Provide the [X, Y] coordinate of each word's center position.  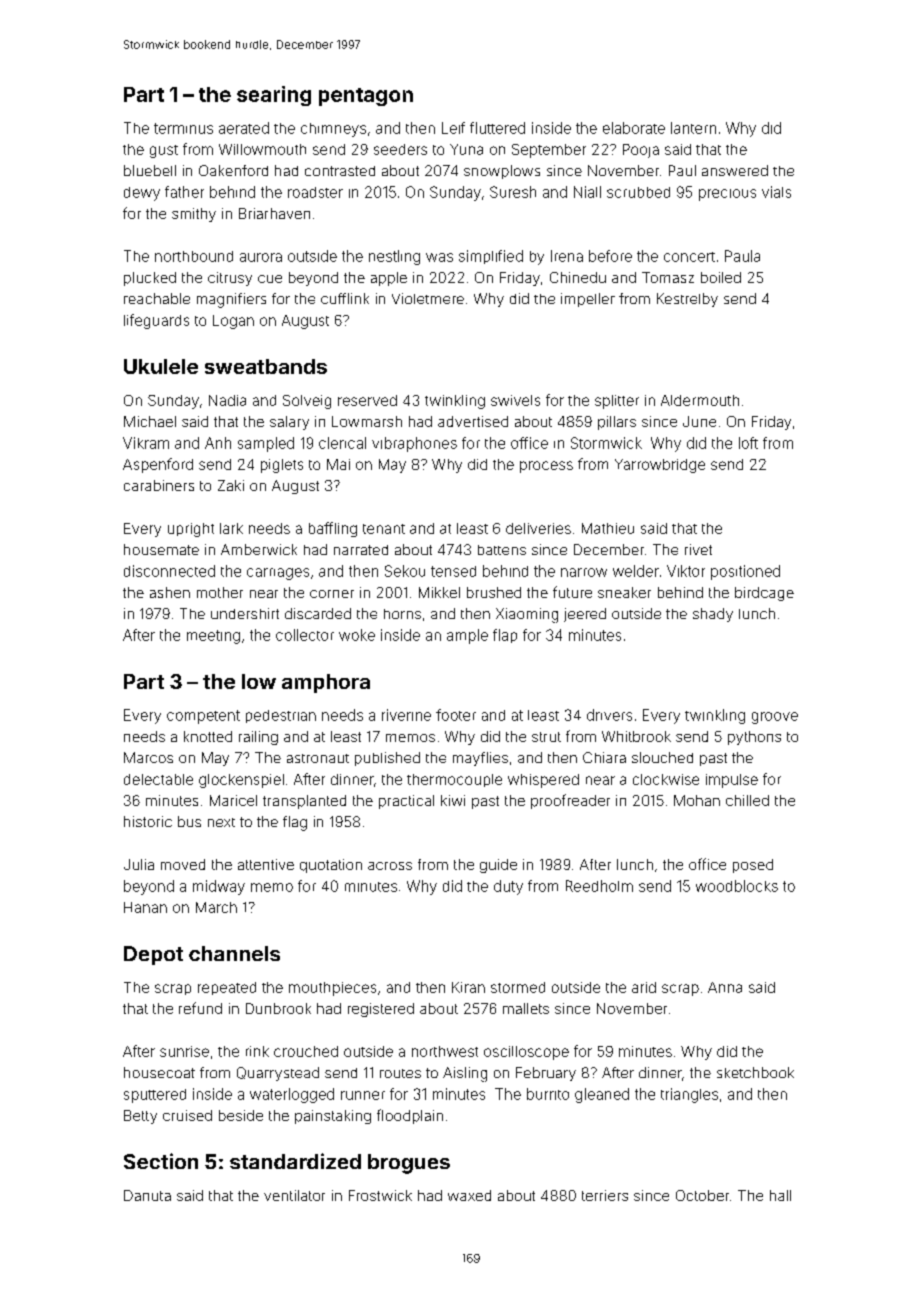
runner [363, 1095]
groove [775, 718]
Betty [140, 1117]
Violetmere [428, 298]
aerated [244, 128]
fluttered [497, 128]
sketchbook [755, 1072]
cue [270, 279]
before [610, 256]
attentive [266, 864]
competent [203, 717]
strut [546, 737]
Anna [725, 987]
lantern [693, 128]
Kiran [468, 987]
